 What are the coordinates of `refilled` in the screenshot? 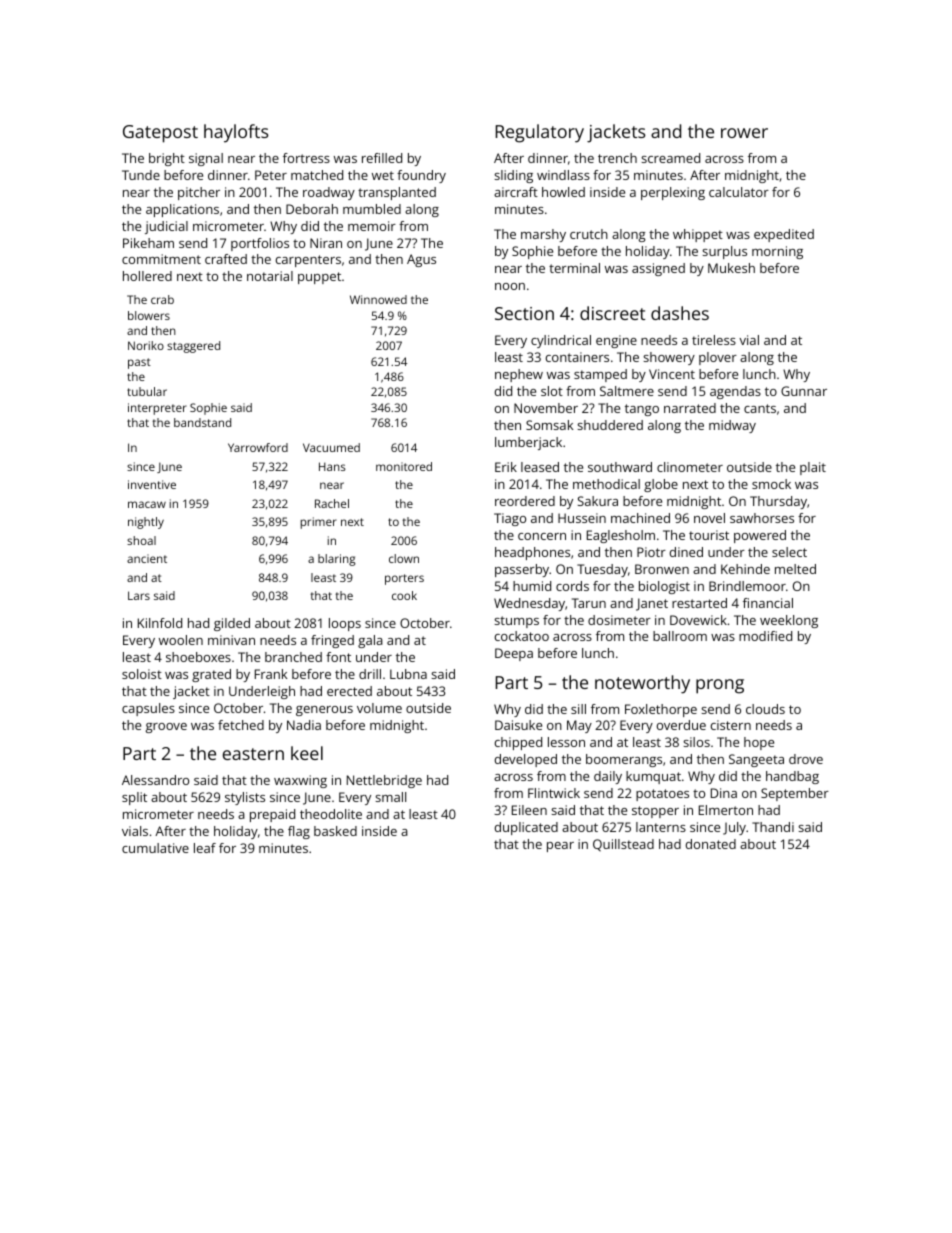 It's located at (382, 158).
